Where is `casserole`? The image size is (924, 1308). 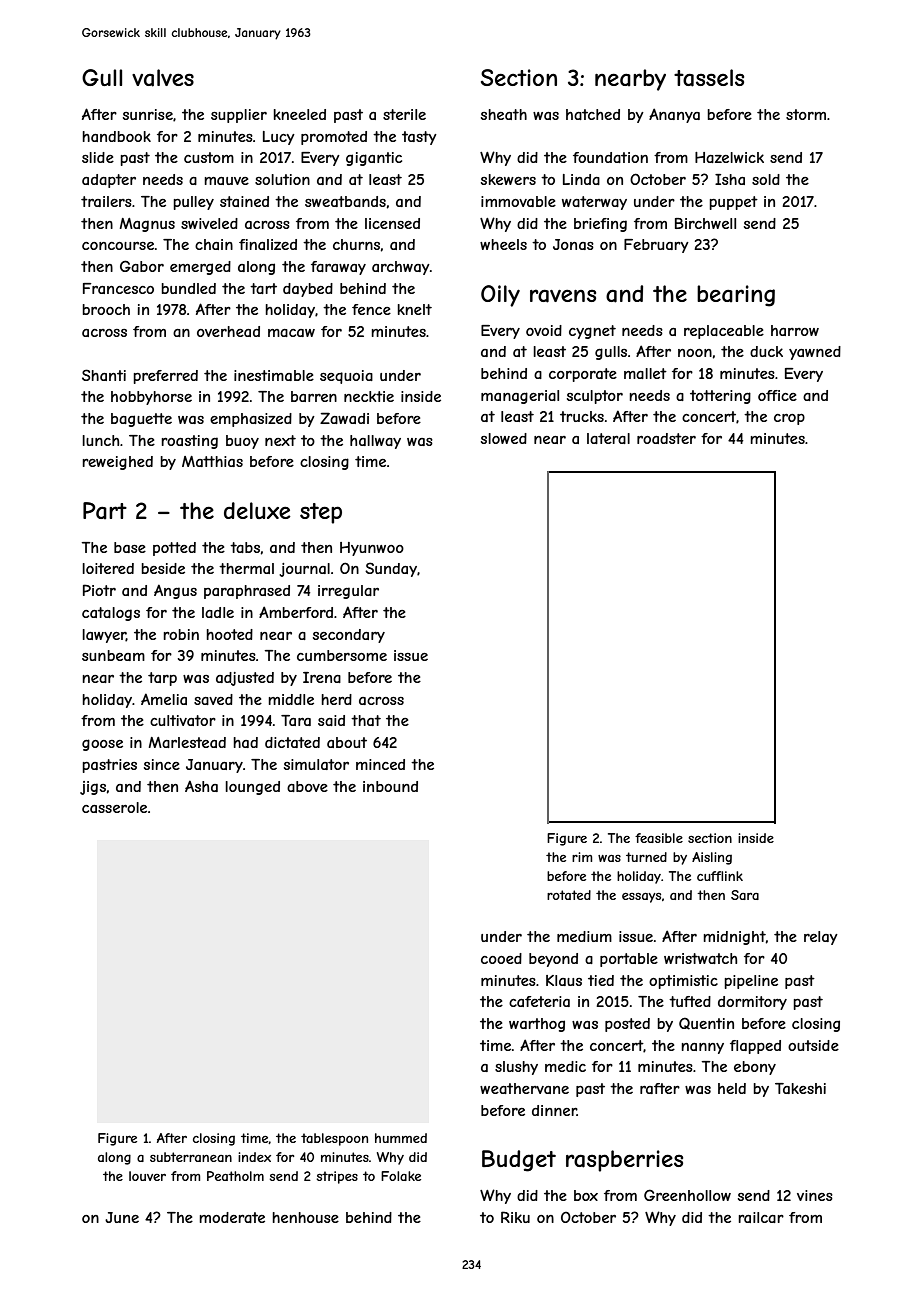
casserole is located at coordinates (114, 807).
